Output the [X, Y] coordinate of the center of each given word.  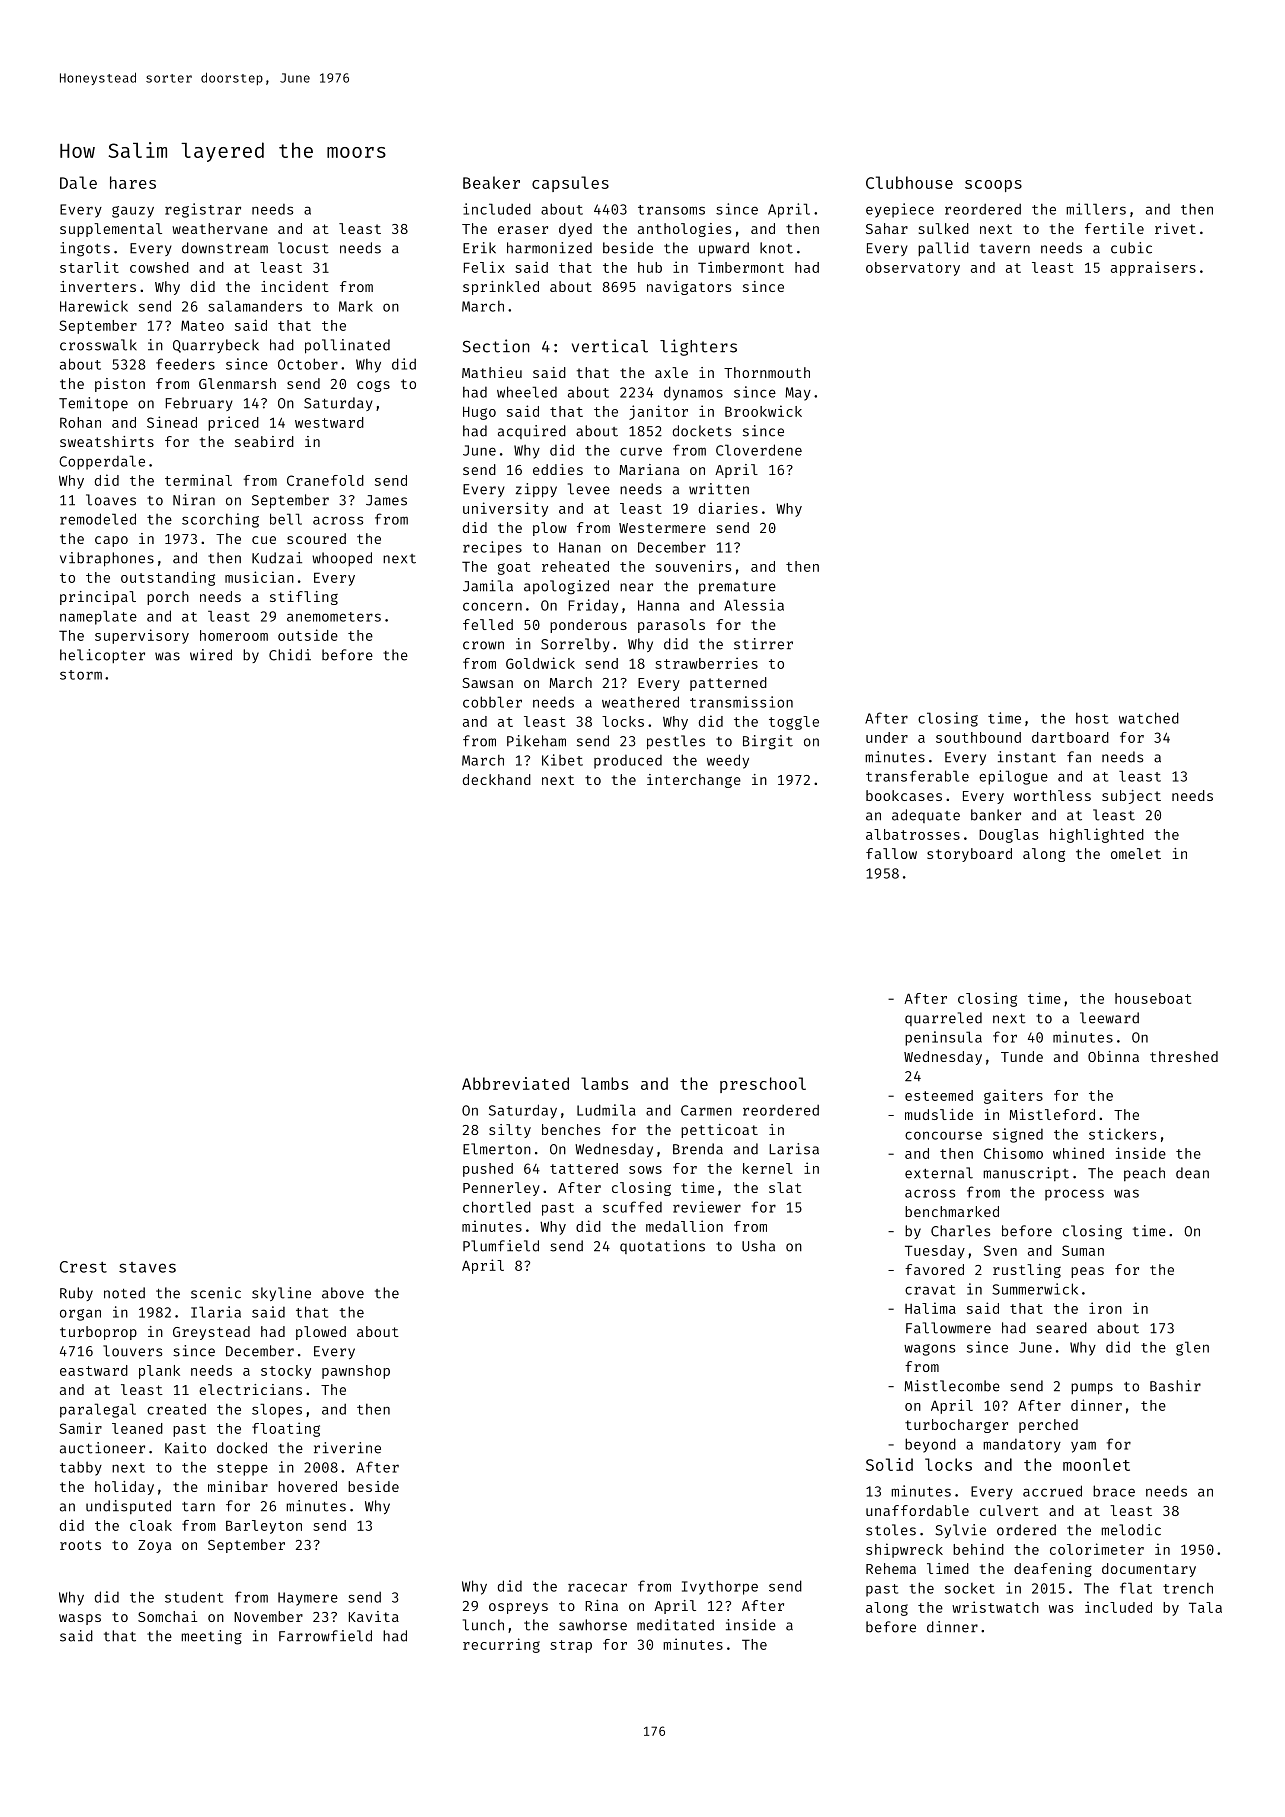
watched [1149, 718]
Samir [80, 1428]
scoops [993, 186]
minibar [238, 1486]
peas [1087, 1272]
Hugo [479, 413]
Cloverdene [759, 450]
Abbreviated [515, 1083]
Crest [83, 1267]
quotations [662, 1247]
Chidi [290, 655]
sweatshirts [107, 441]
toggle [794, 723]
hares [133, 182]
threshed [1184, 1056]
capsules [570, 184]
